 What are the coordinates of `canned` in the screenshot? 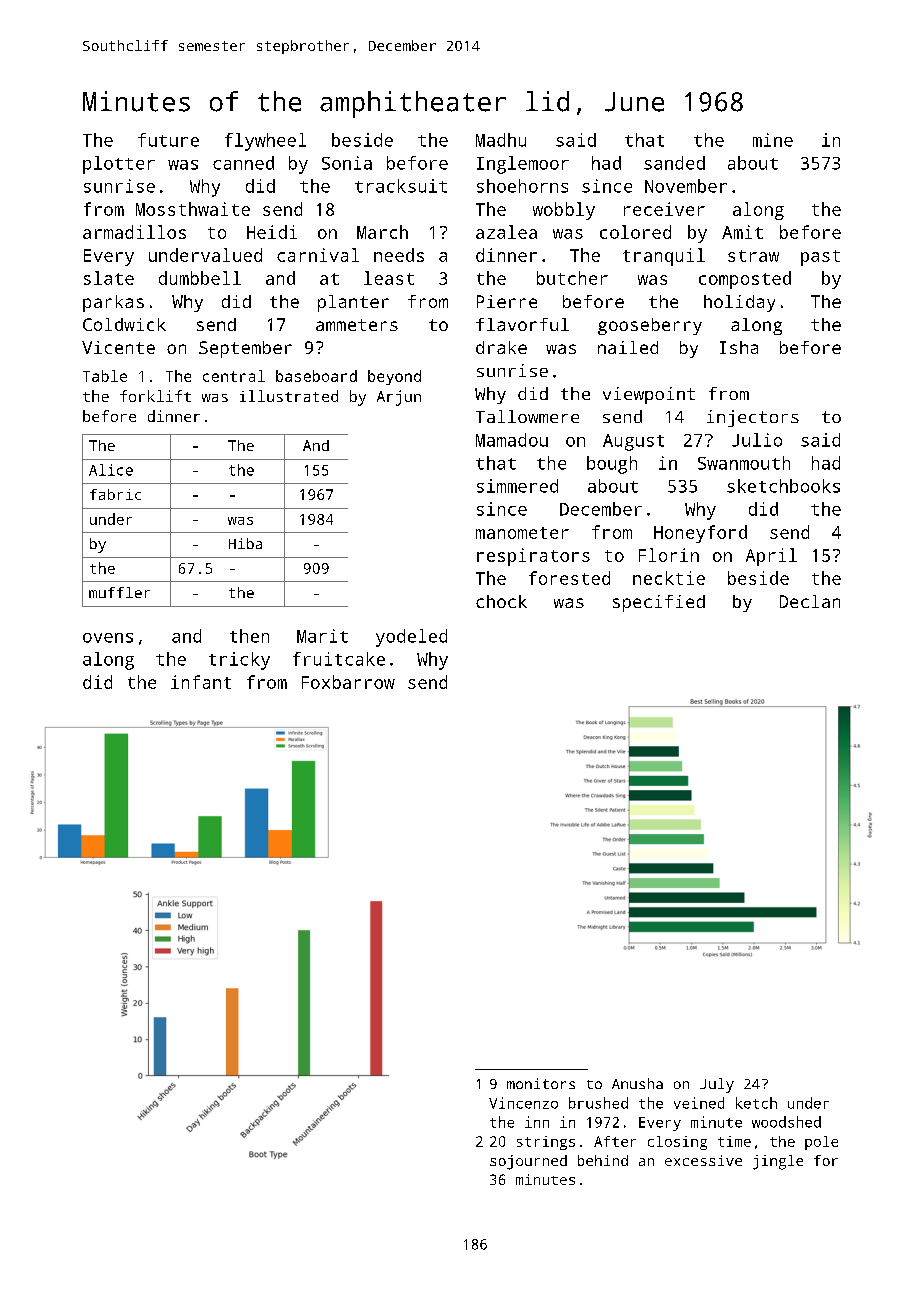 It's located at (243, 163).
